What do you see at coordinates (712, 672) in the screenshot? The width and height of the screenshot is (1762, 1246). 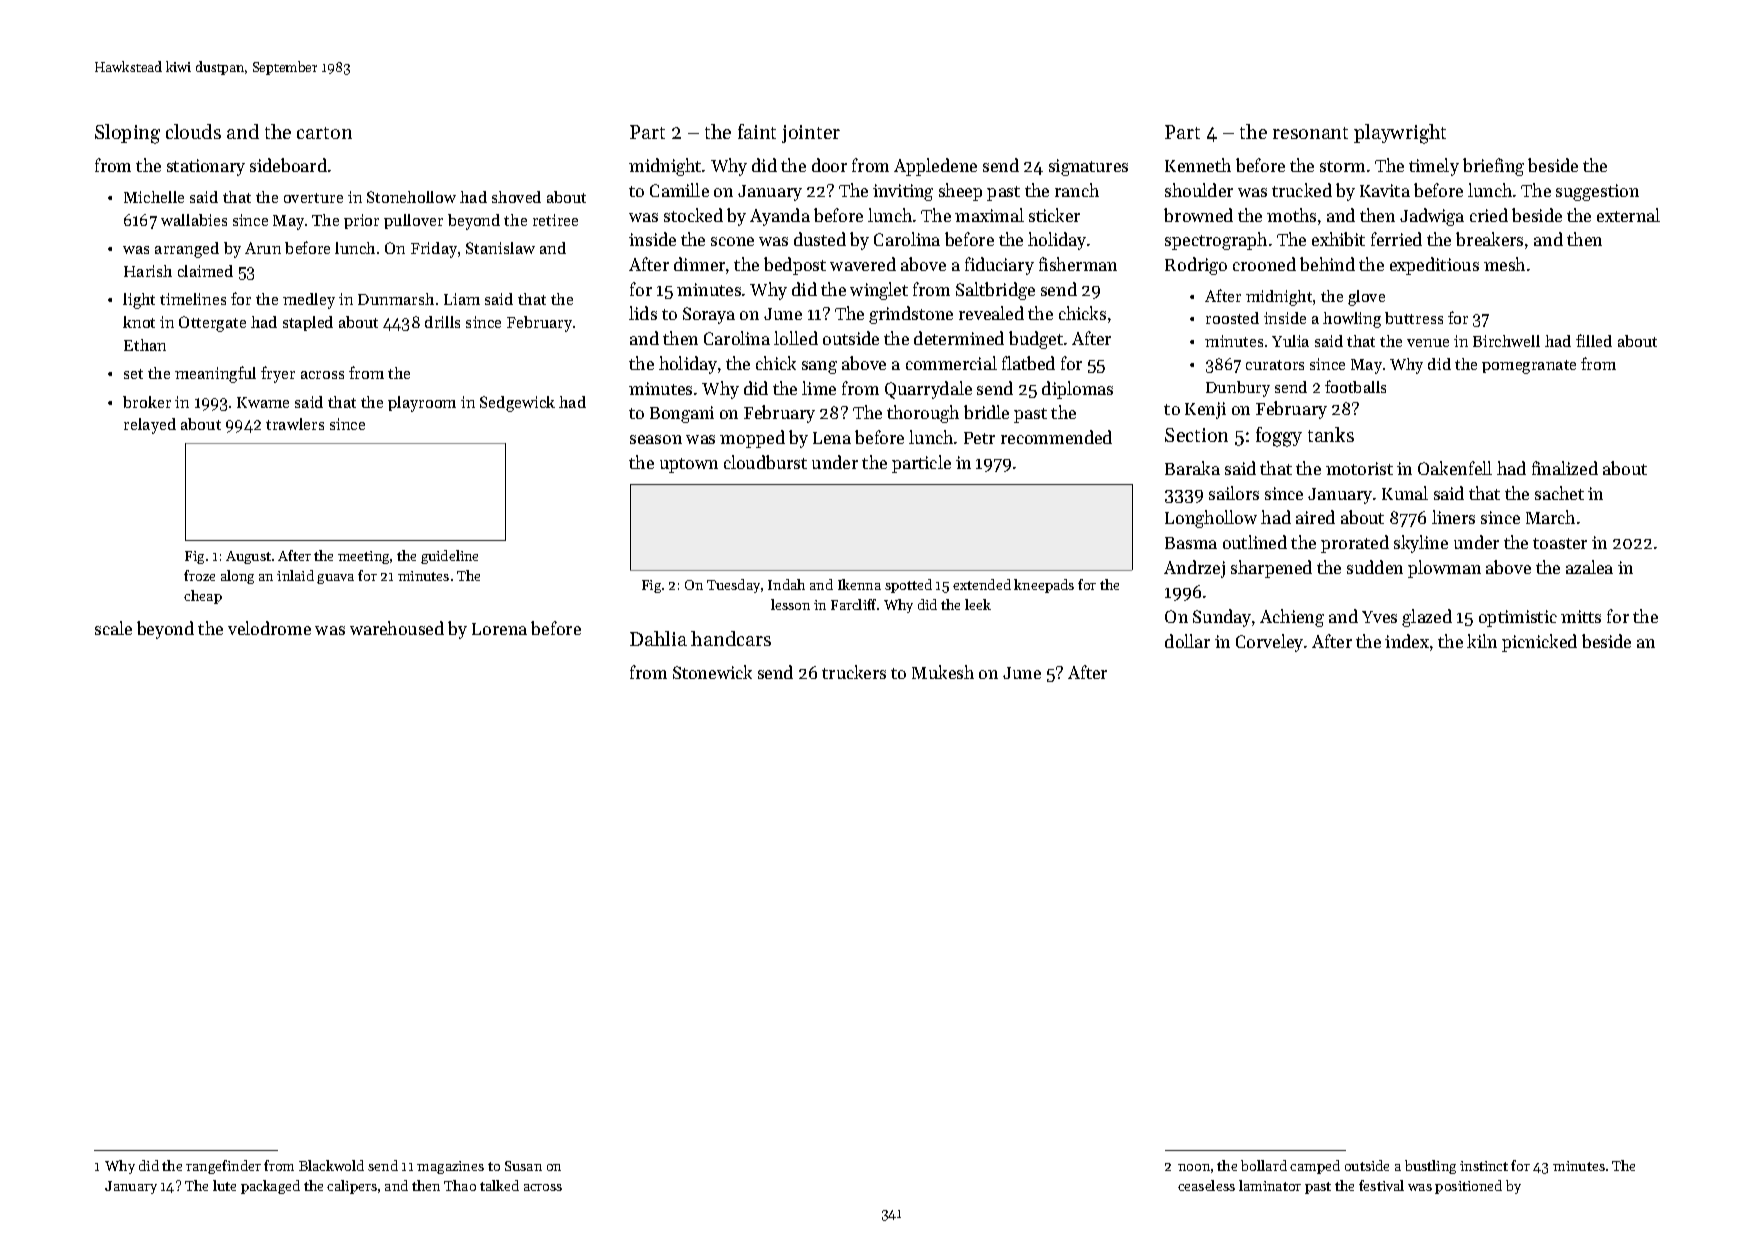 I see `Stonewick` at bounding box center [712, 672].
